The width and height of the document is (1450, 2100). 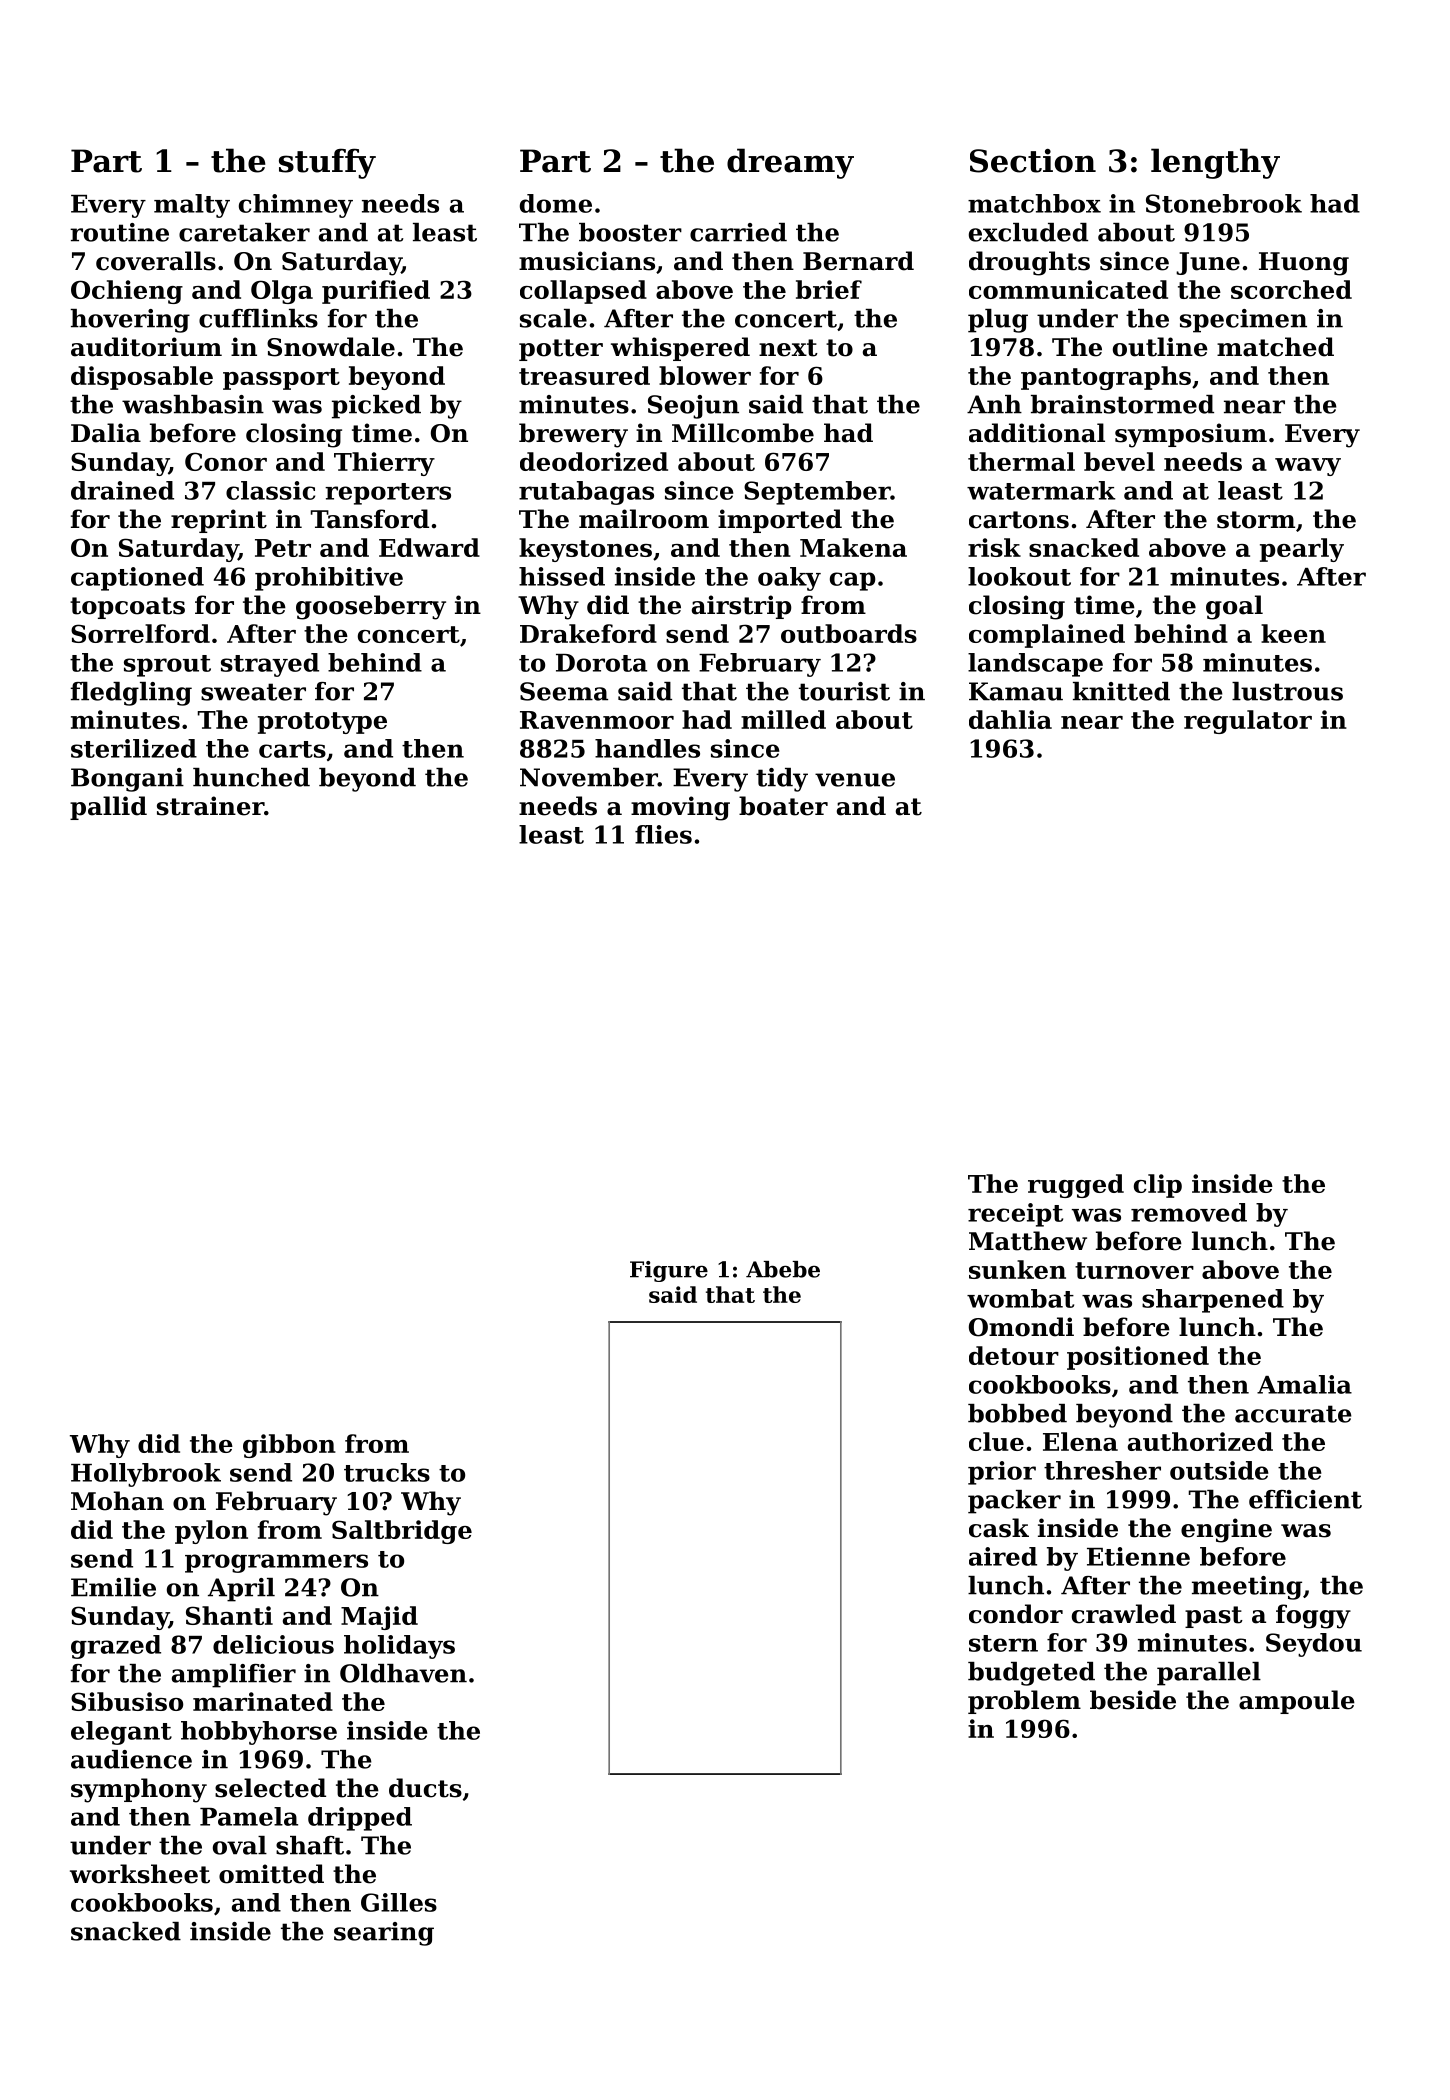 What do you see at coordinates (1024, 1702) in the document?
I see `problem` at bounding box center [1024, 1702].
